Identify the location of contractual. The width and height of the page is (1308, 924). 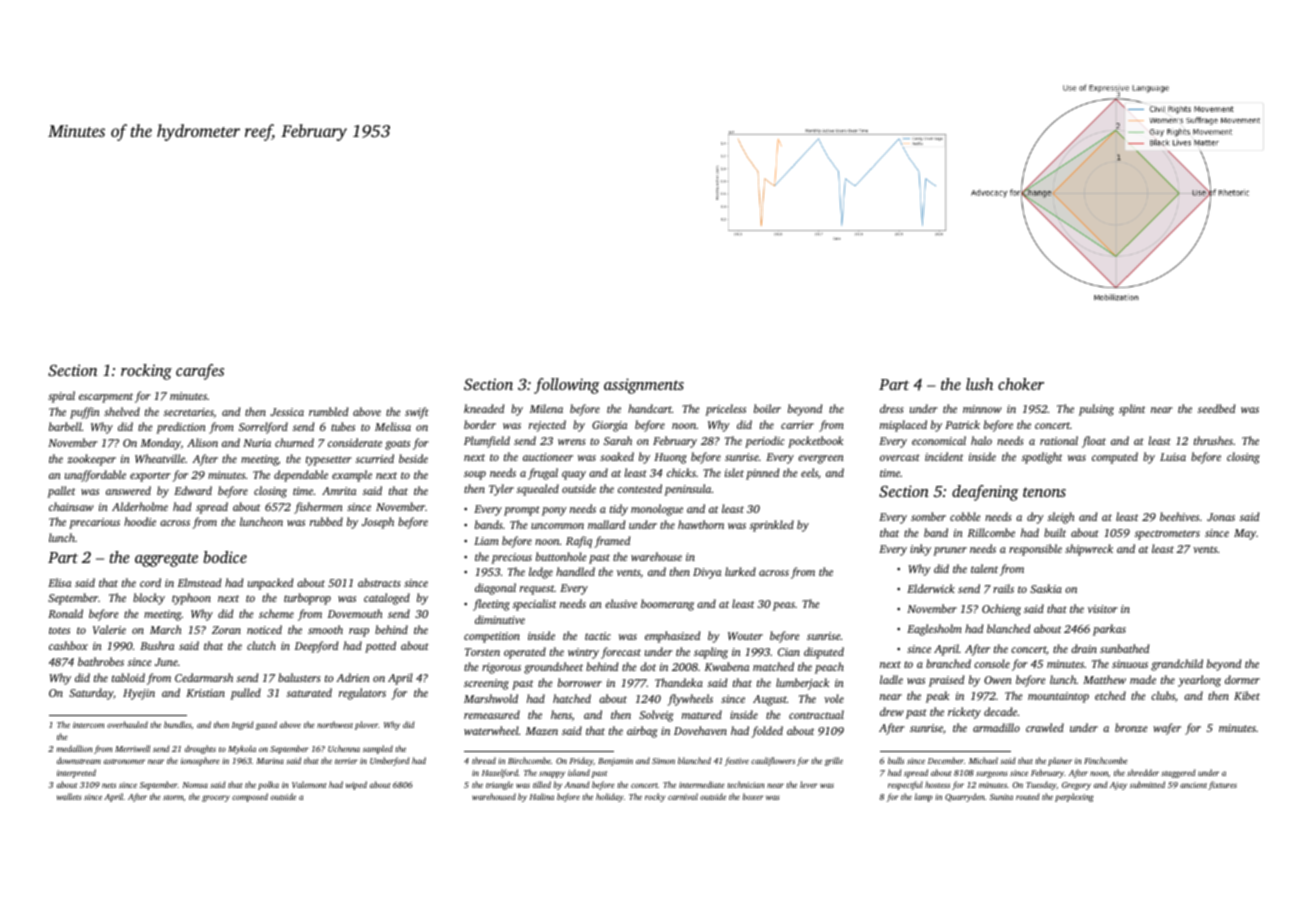
(816, 714).
